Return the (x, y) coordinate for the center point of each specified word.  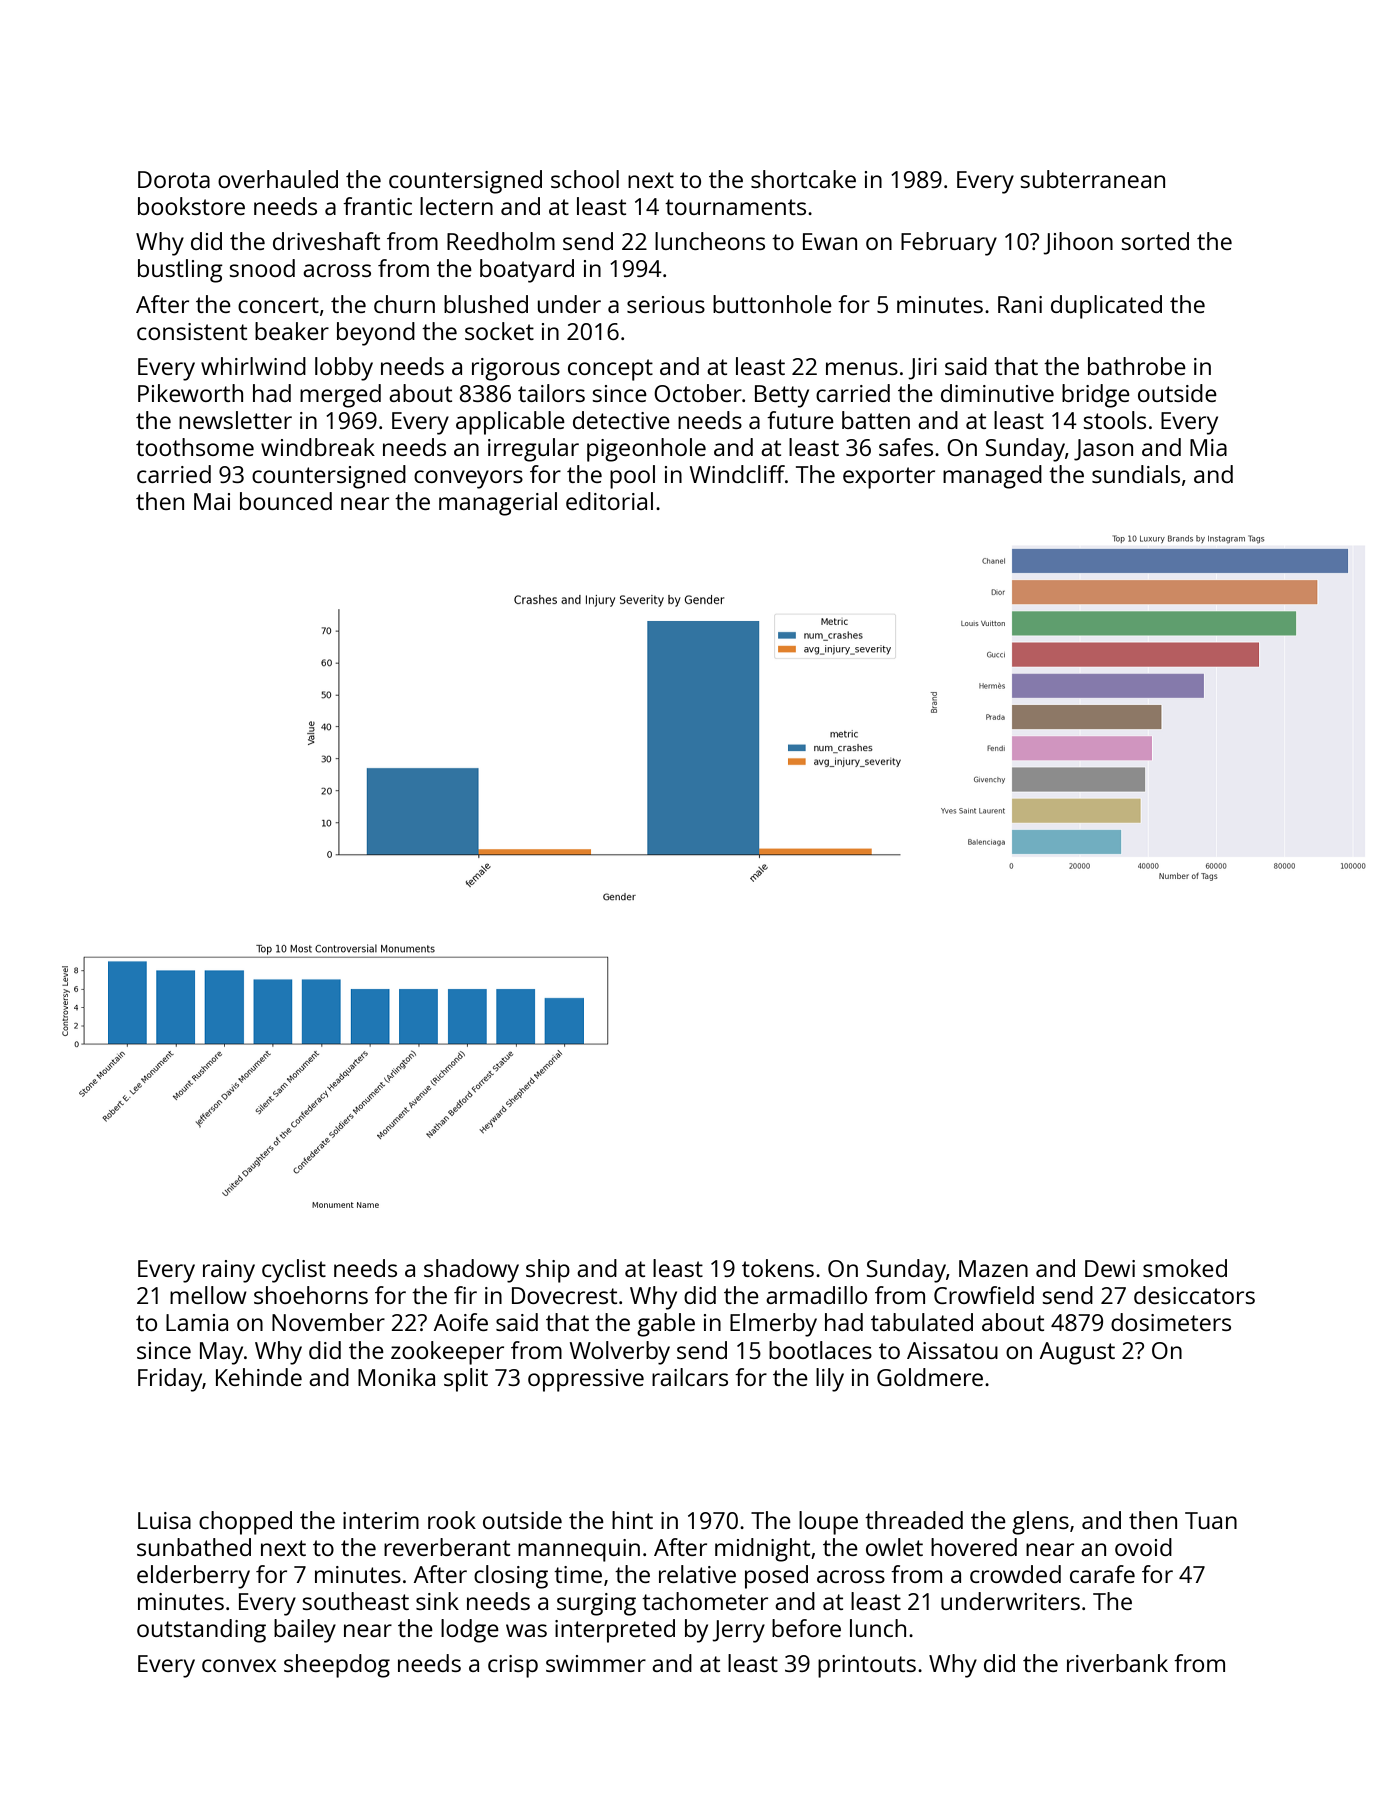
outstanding (201, 1631)
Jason (1103, 450)
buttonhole (772, 304)
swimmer (596, 1663)
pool (632, 477)
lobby (344, 369)
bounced (286, 501)
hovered (974, 1547)
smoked (1185, 1268)
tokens (778, 1268)
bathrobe (1137, 366)
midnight (762, 1550)
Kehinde (259, 1377)
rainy (229, 1271)
